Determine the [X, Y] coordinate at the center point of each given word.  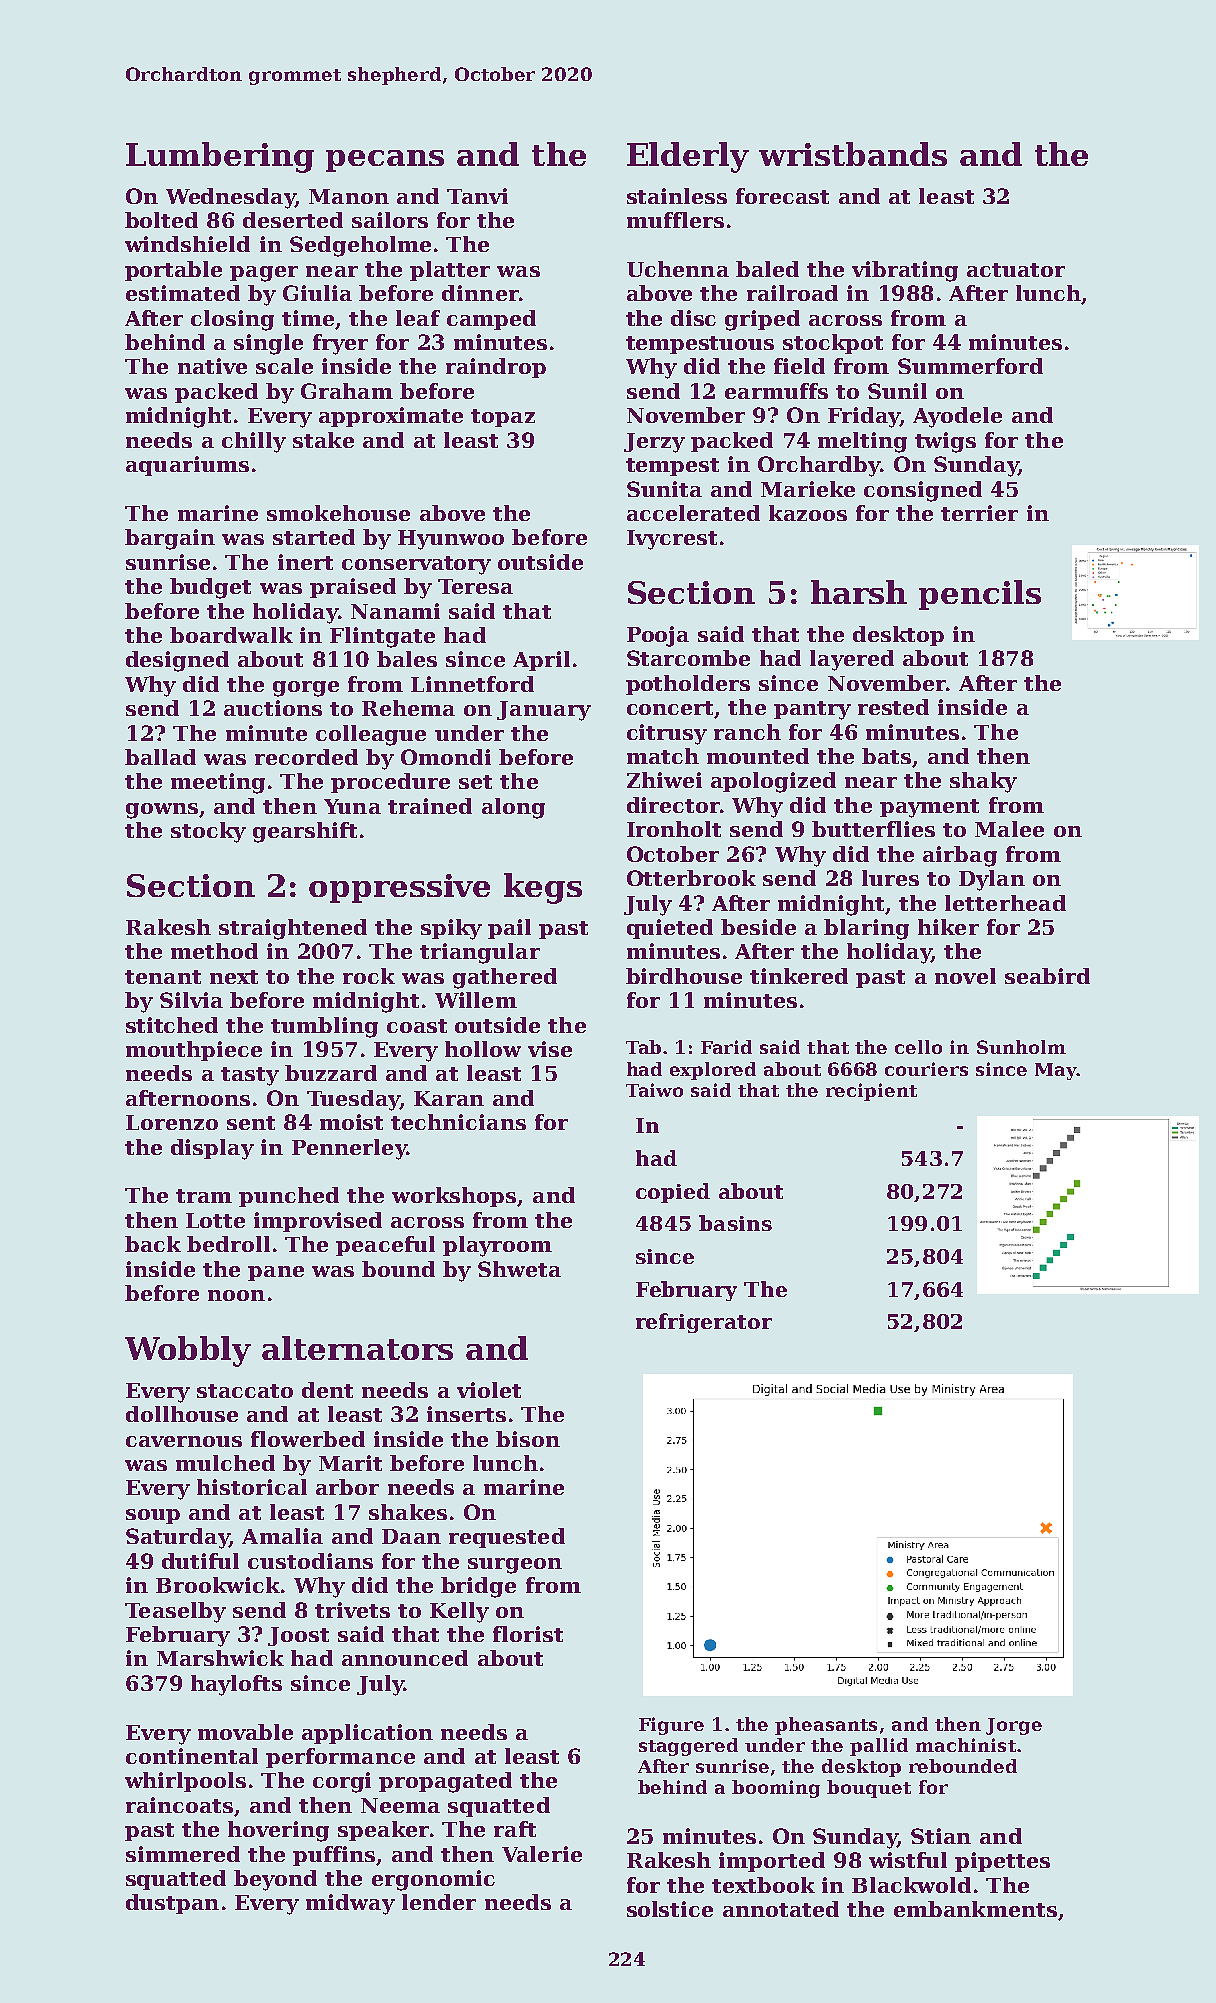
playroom [497, 1246]
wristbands [853, 154]
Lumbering [220, 157]
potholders [688, 685]
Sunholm [1021, 1047]
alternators [357, 1348]
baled [767, 269]
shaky [983, 782]
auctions [273, 708]
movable [245, 1732]
